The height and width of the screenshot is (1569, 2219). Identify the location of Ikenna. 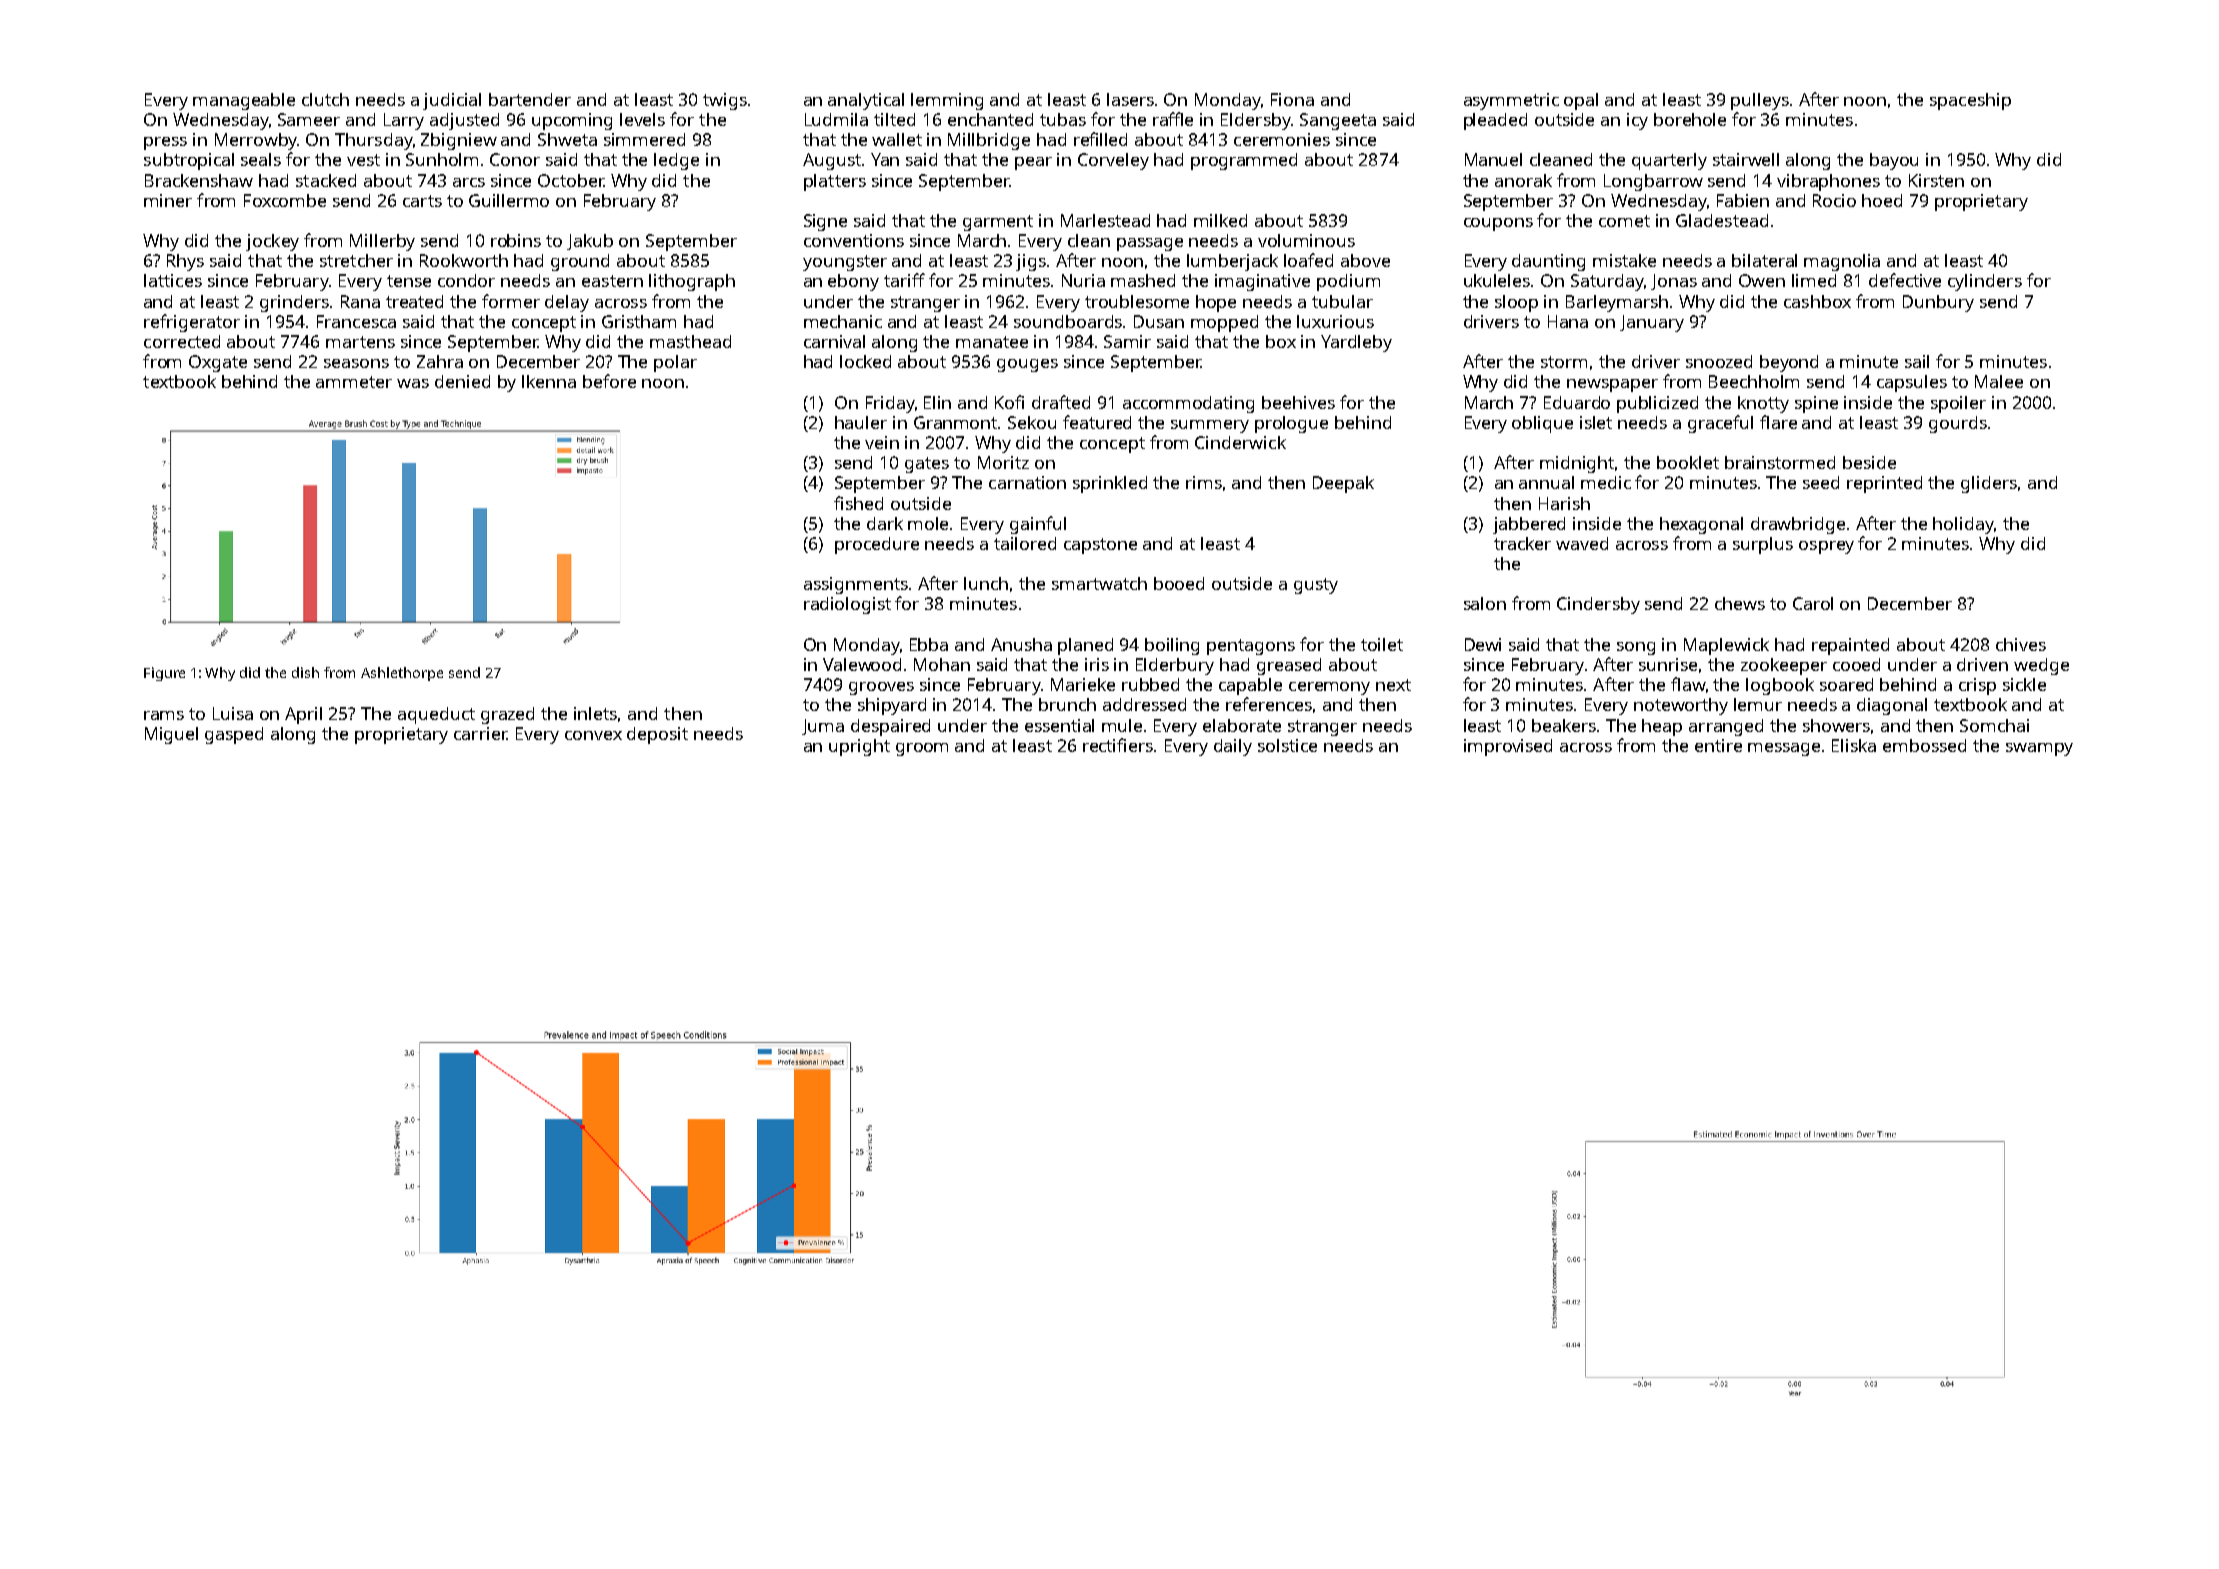
(549, 381).
